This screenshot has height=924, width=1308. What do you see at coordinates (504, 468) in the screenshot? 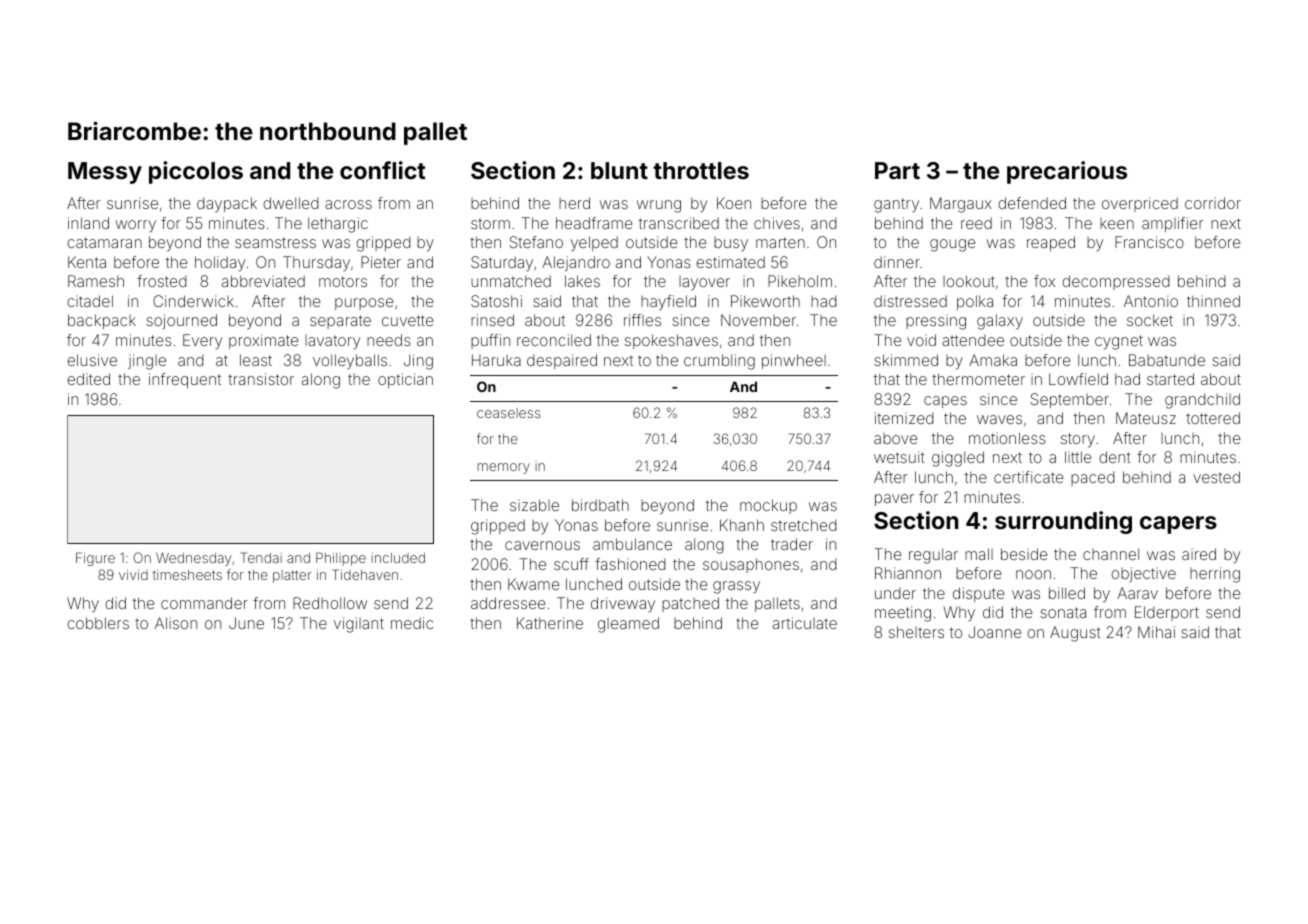
I see `memory` at bounding box center [504, 468].
